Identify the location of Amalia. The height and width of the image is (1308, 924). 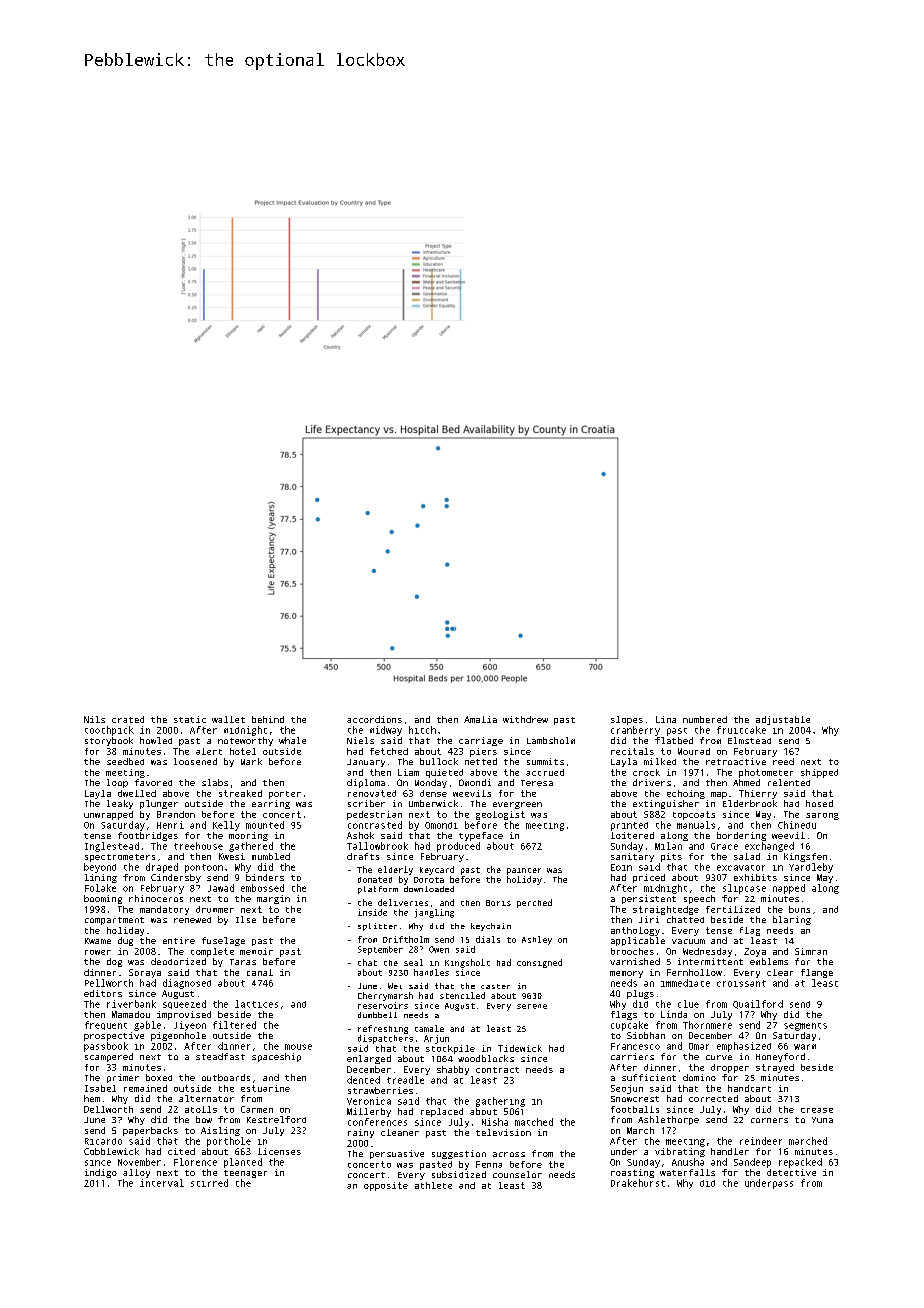
(480, 719).
